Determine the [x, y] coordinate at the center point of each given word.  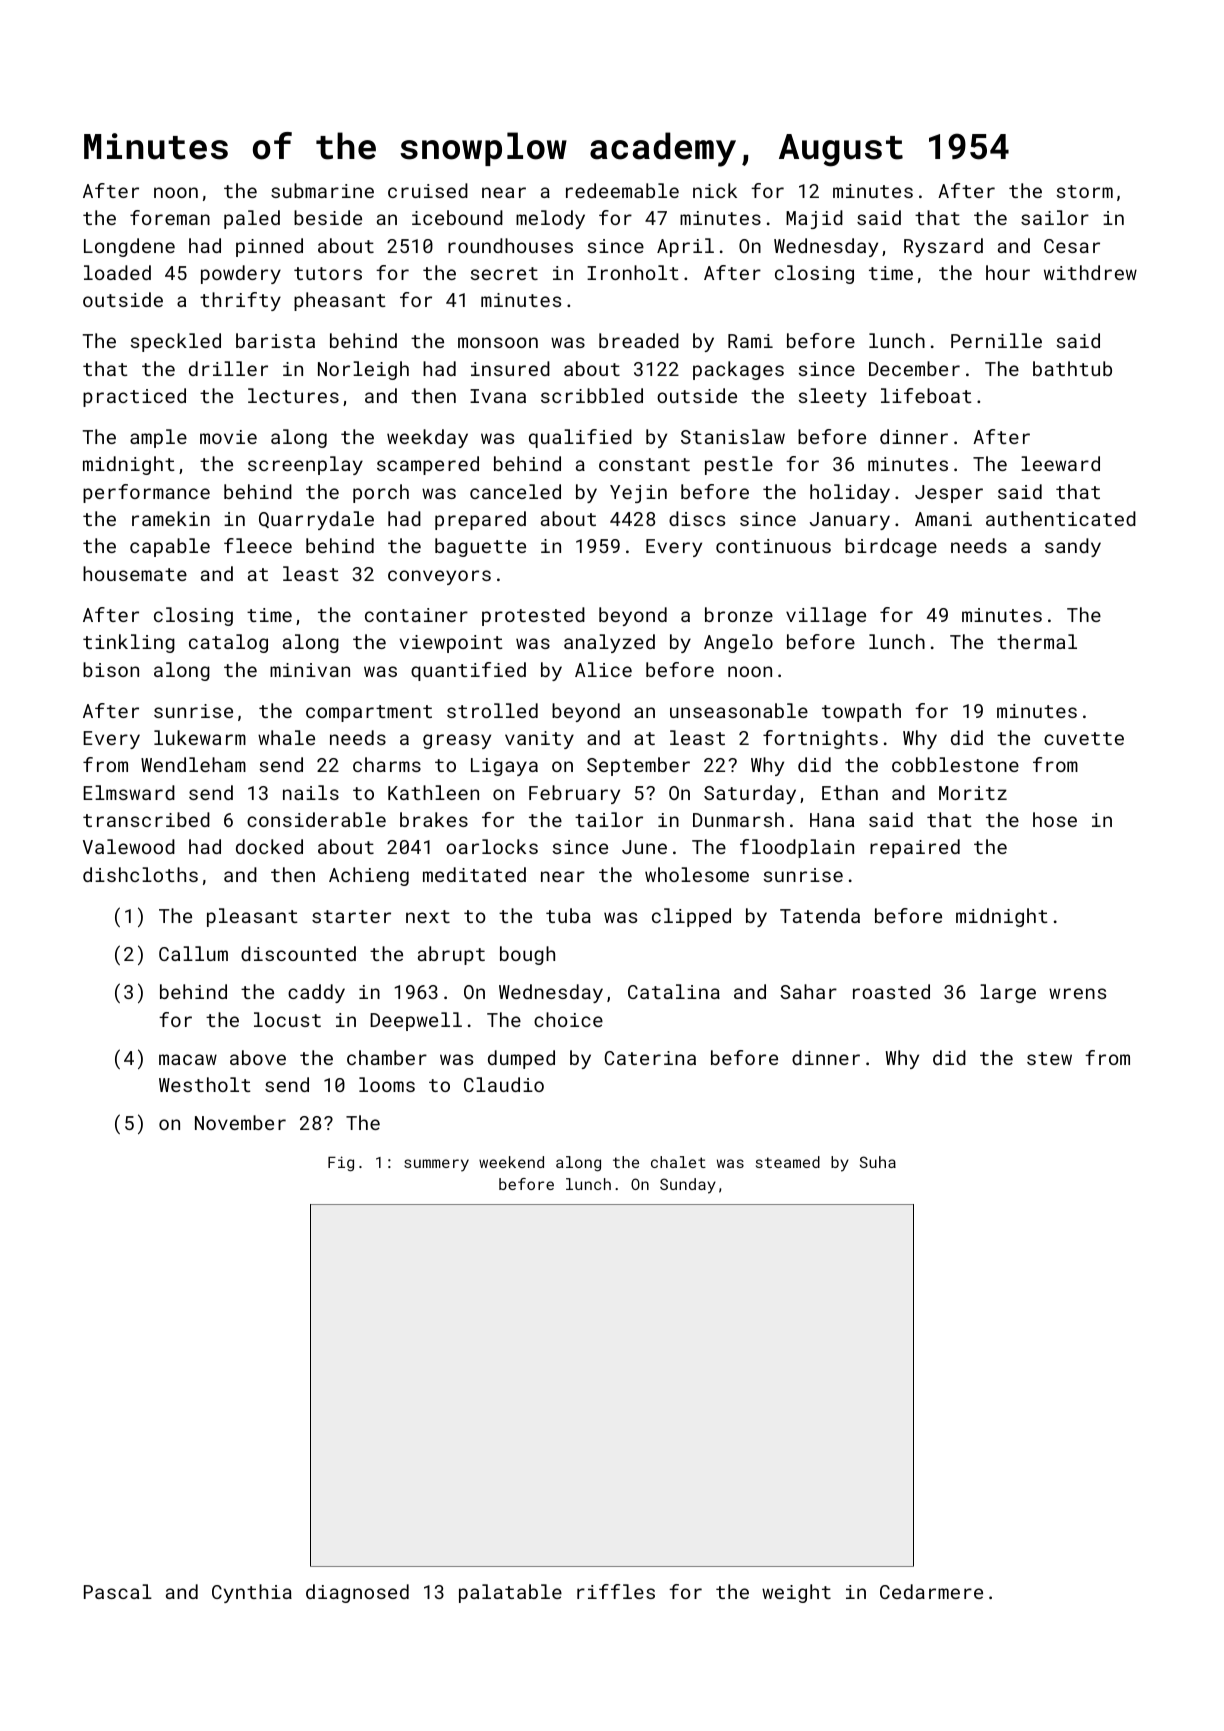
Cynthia [252, 1593]
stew [1049, 1058]
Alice [603, 669]
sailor [1055, 217]
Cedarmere [931, 1591]
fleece [258, 545]
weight [796, 1593]
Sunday [688, 1186]
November [240, 1122]
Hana [832, 820]
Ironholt [633, 272]
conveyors [439, 577]
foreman [170, 217]
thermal [1037, 641]
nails [311, 792]
